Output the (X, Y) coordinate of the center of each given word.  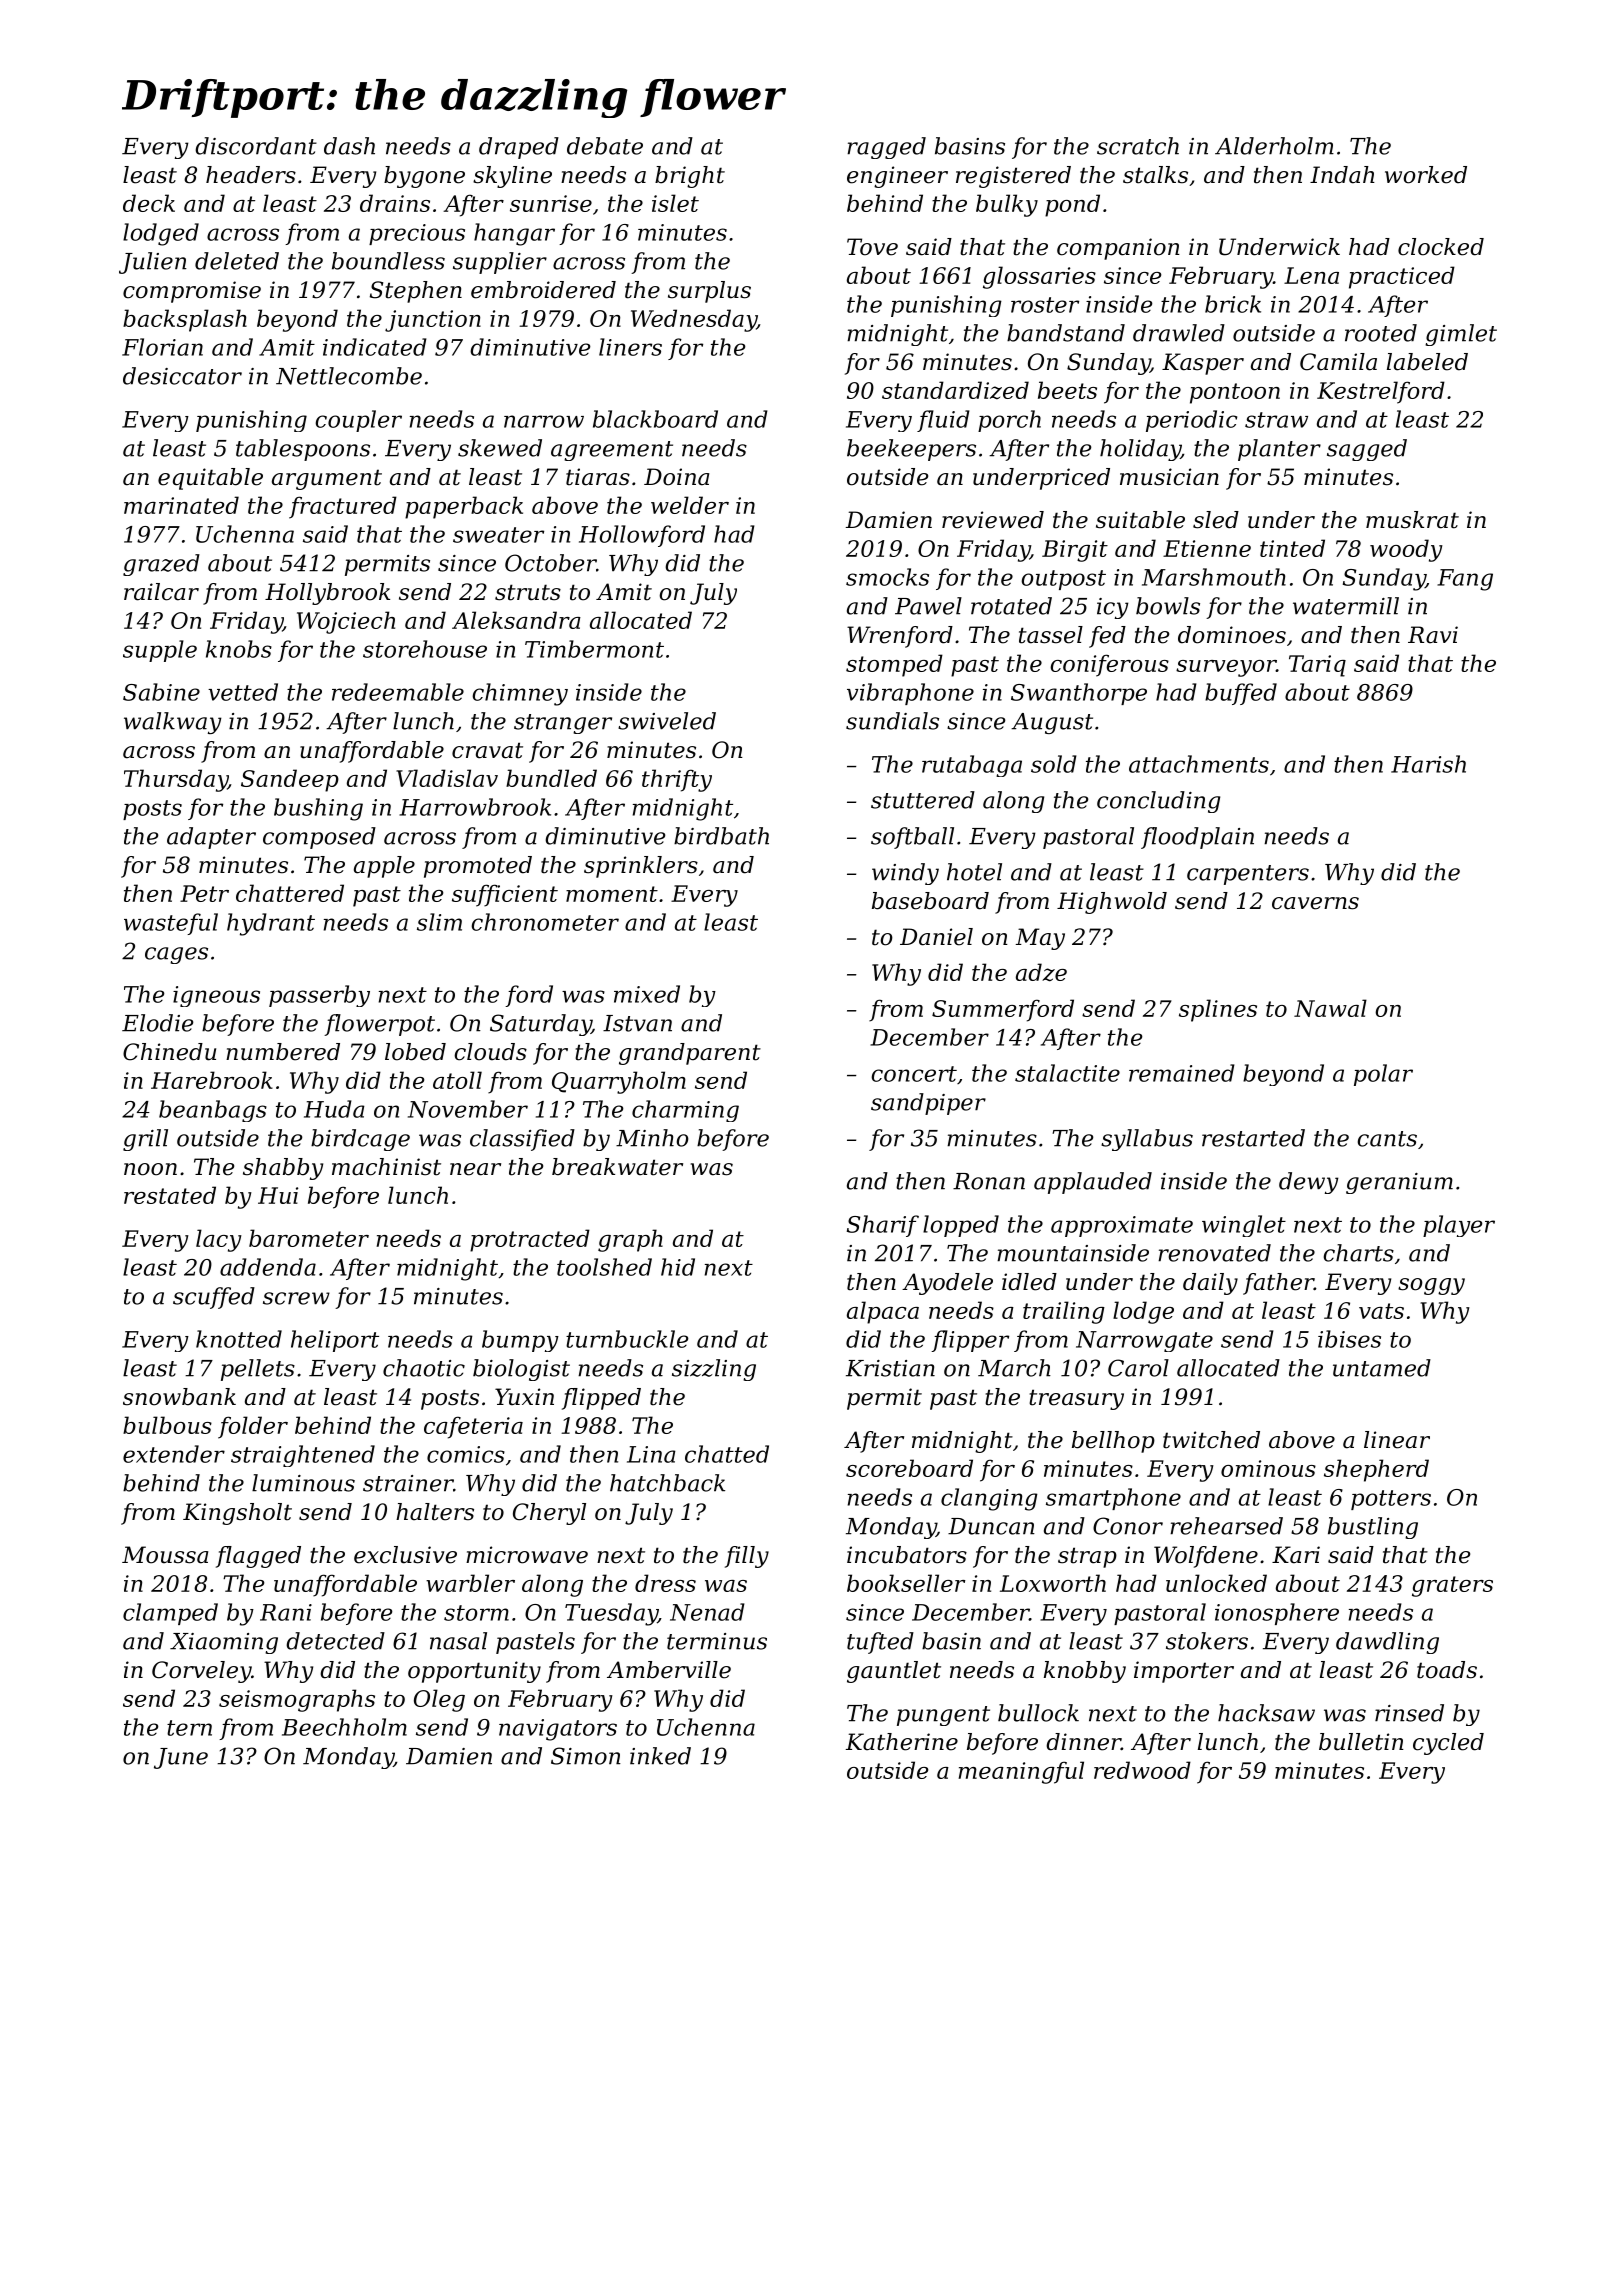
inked (660, 1756)
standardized (955, 390)
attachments (1199, 764)
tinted (1292, 548)
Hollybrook (327, 594)
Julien (153, 263)
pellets (258, 1370)
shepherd (1376, 1470)
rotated (1011, 606)
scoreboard (909, 1468)
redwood (1142, 1770)
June (181, 1758)
